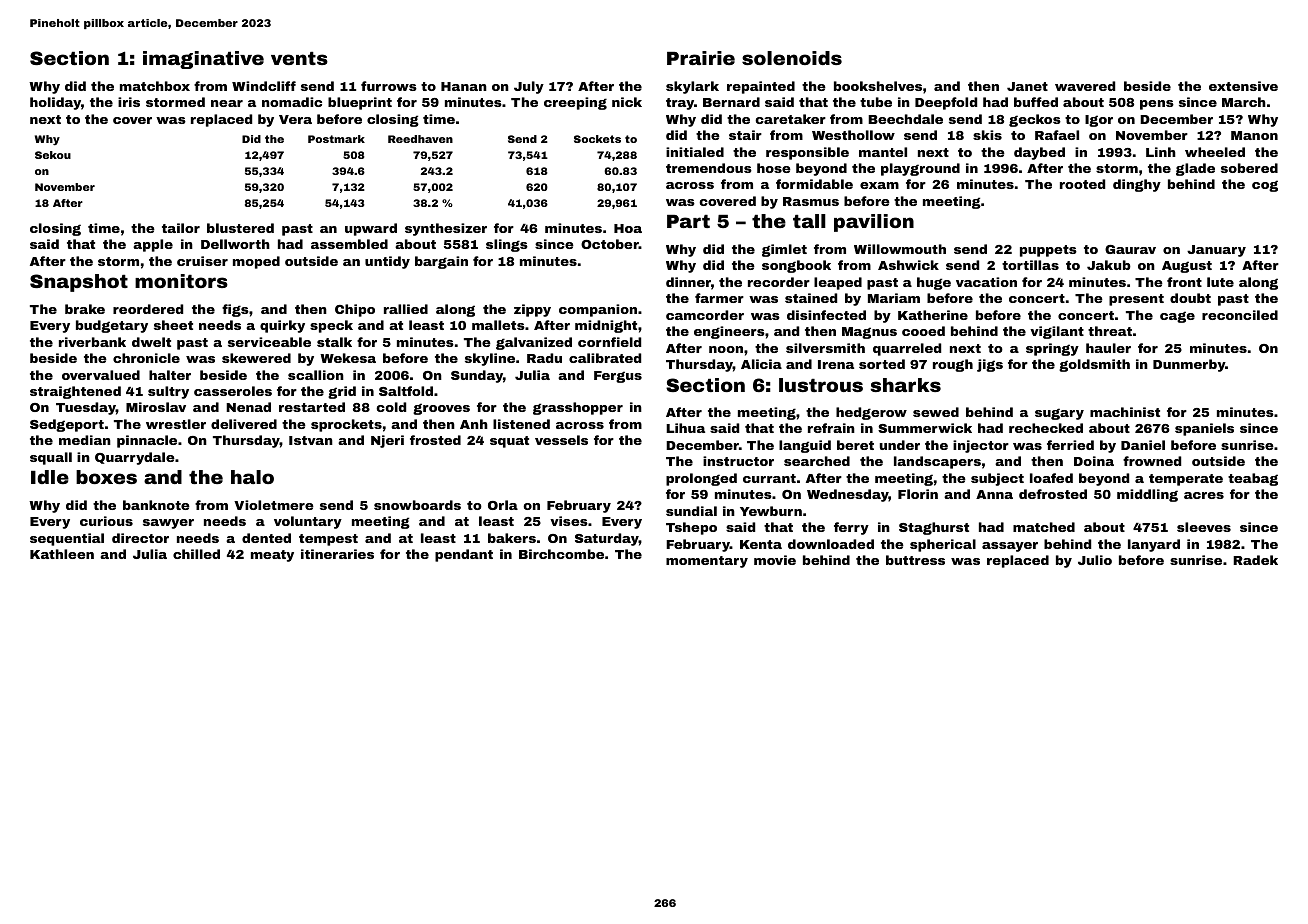 The height and width of the screenshot is (924, 1308). What do you see at coordinates (420, 139) in the screenshot?
I see `Reedhaven` at bounding box center [420, 139].
